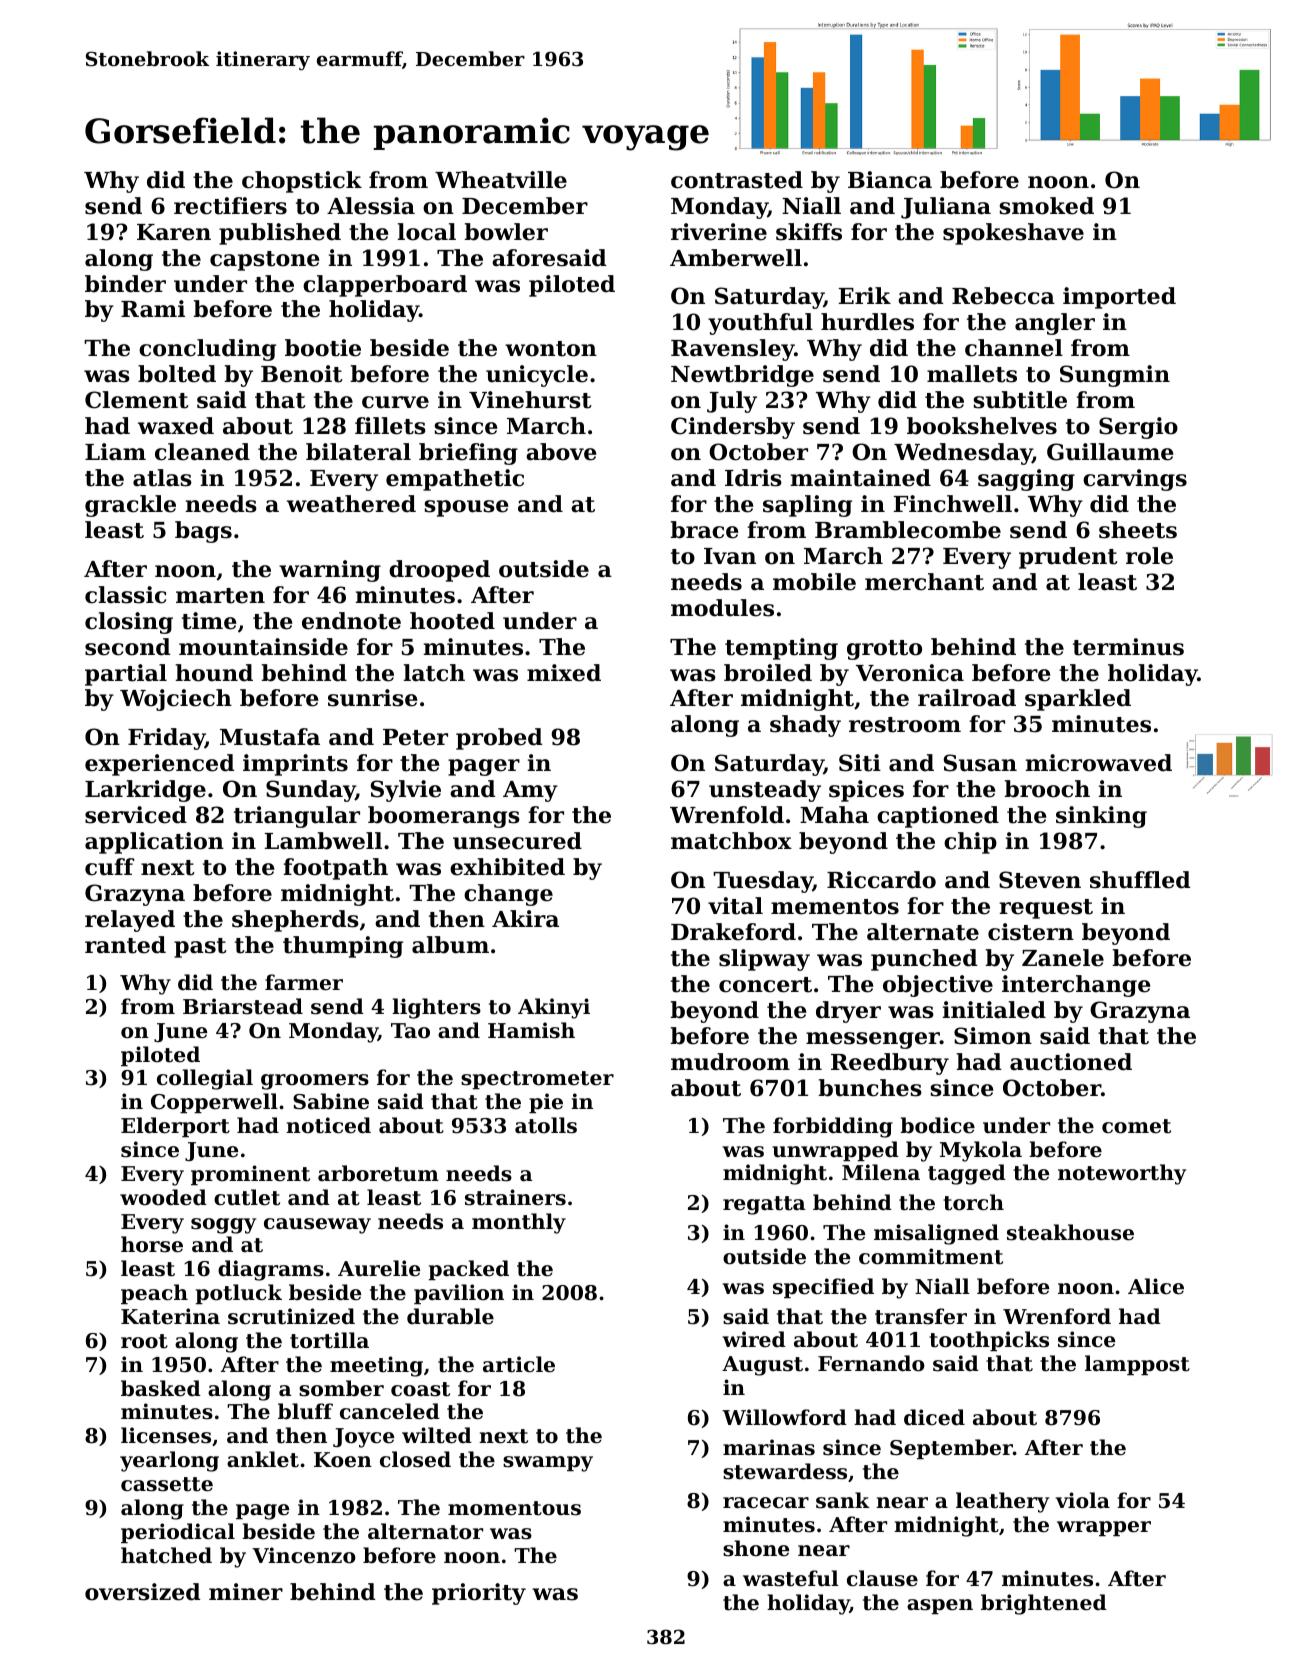 The image size is (1292, 1672). I want to click on application, so click(154, 843).
